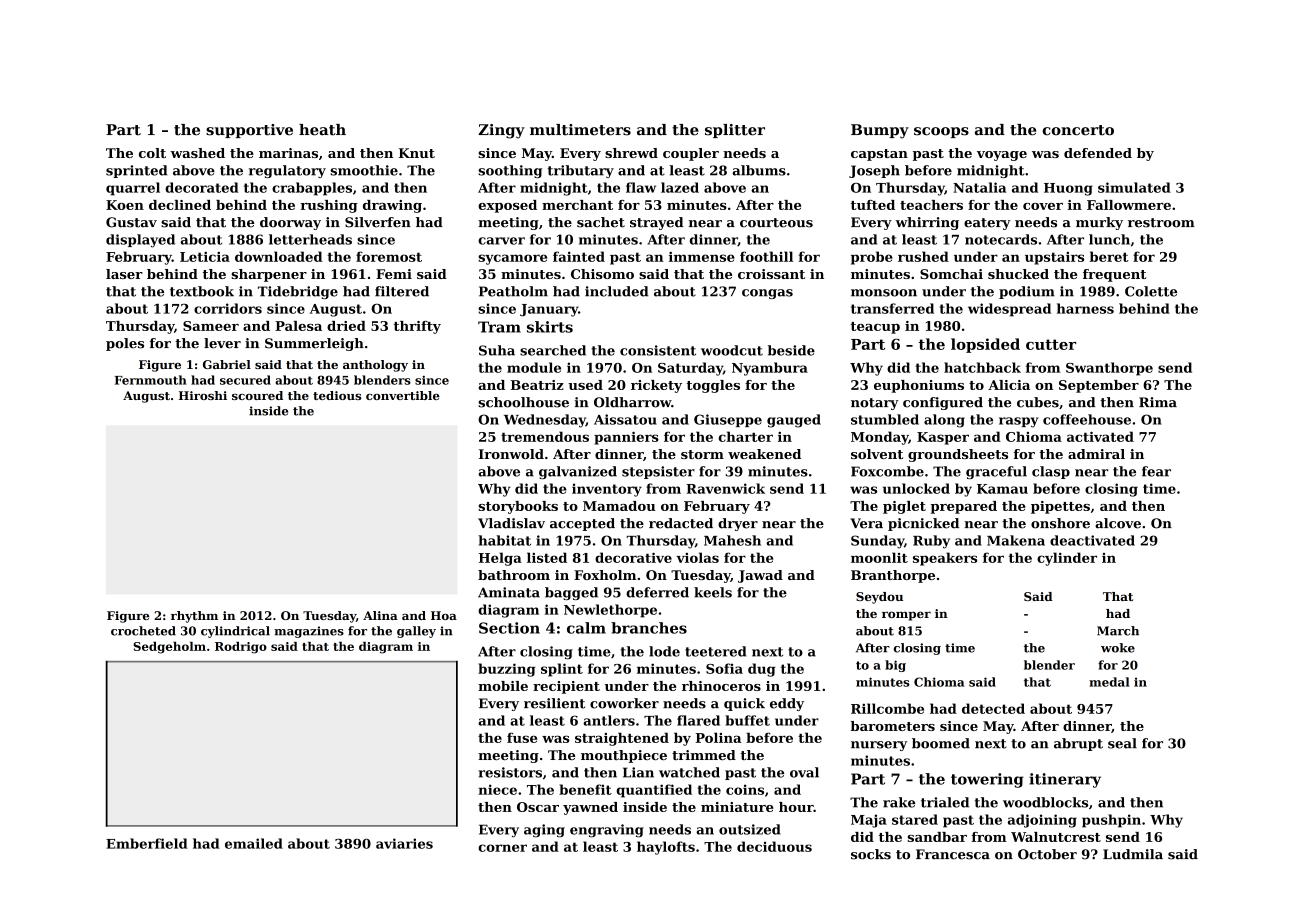 Image resolution: width=1308 pixels, height=924 pixels. Describe the element at coordinates (500, 559) in the page. I see `Helga` at that location.
